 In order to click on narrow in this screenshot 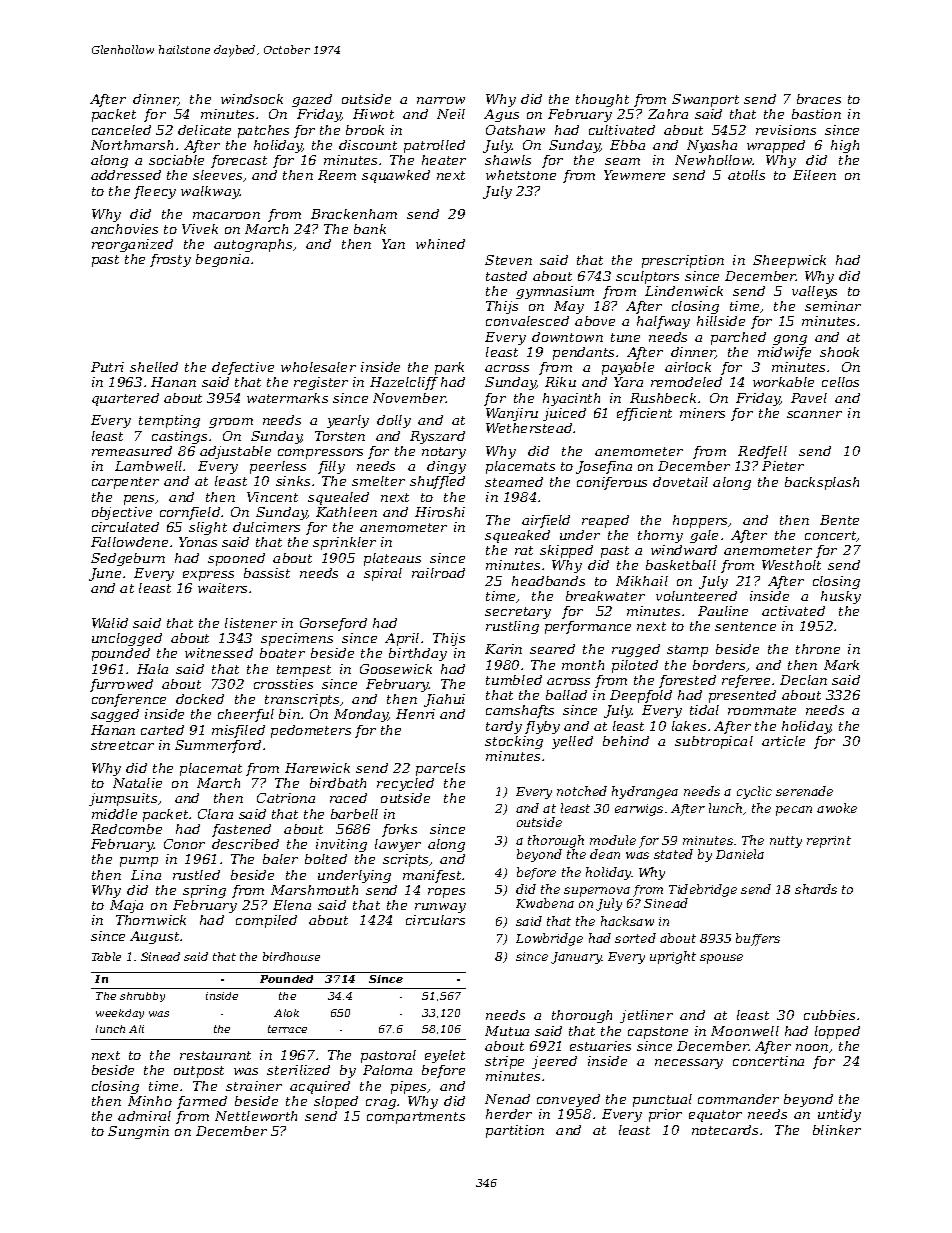, I will do `click(441, 100)`.
